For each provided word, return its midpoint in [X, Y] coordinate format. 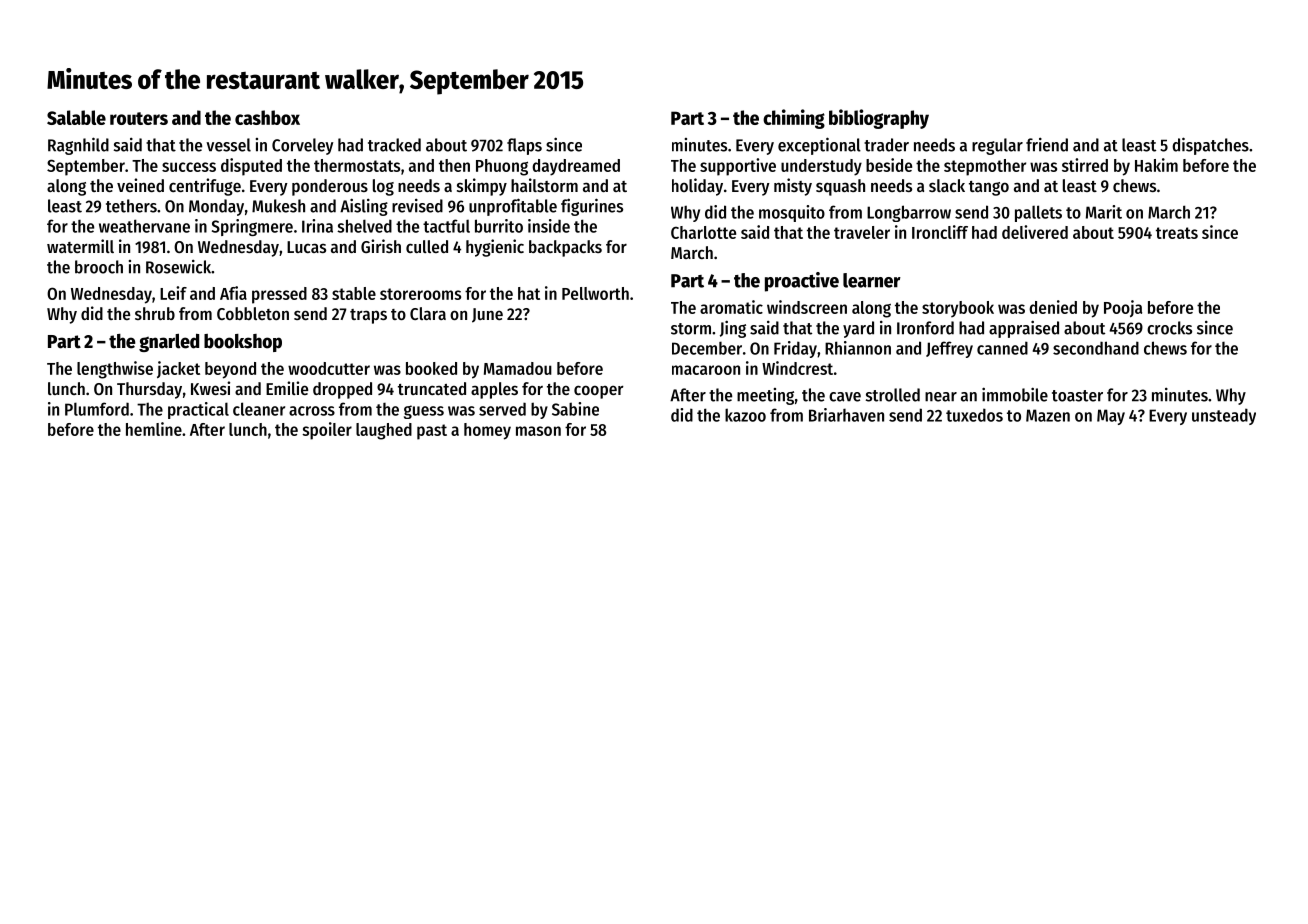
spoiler [327, 431]
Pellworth [595, 293]
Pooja [1123, 308]
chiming [794, 119]
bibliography [879, 119]
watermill [80, 246]
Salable [76, 117]
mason [538, 431]
